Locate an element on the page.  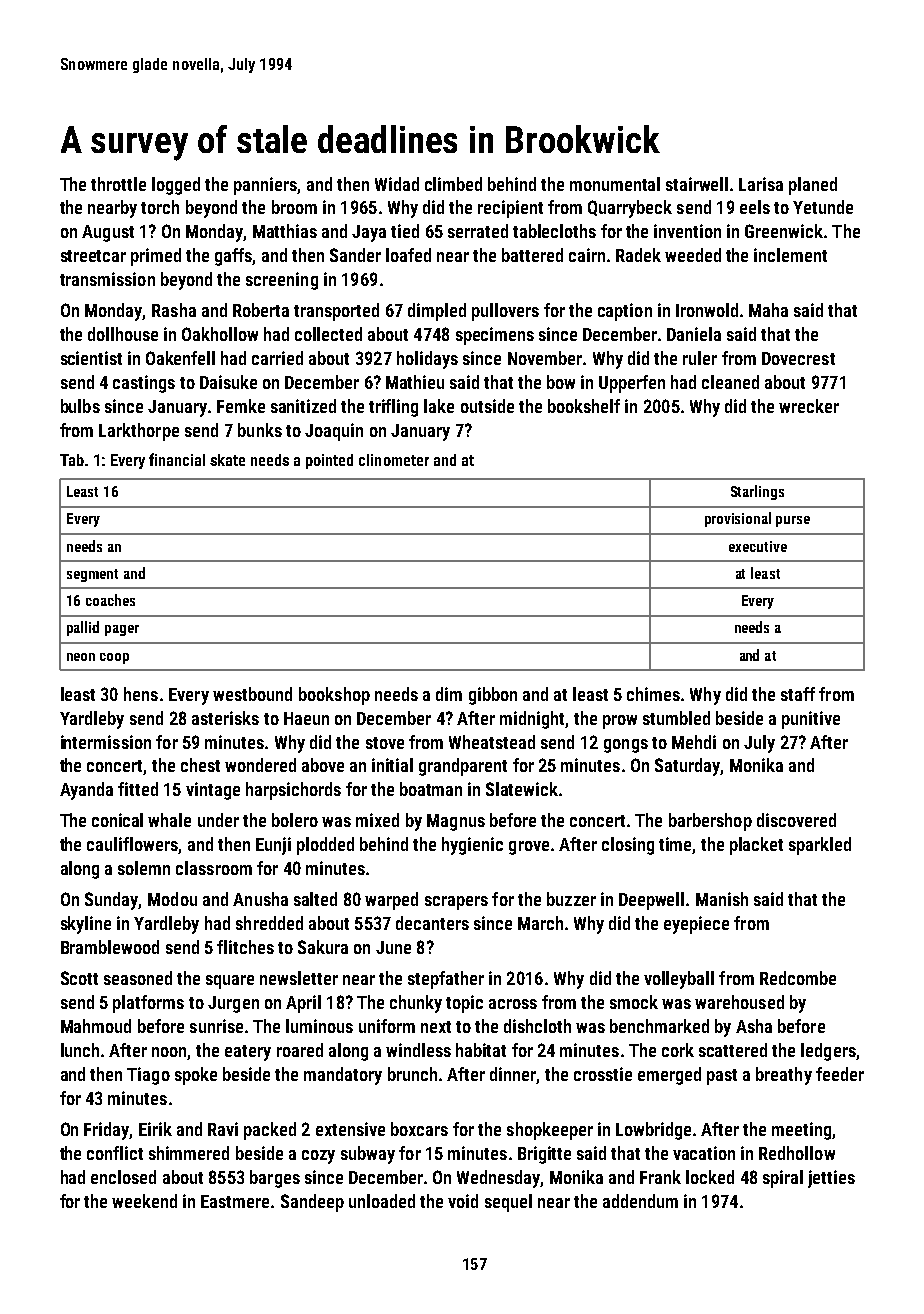
Sakura is located at coordinates (323, 947).
